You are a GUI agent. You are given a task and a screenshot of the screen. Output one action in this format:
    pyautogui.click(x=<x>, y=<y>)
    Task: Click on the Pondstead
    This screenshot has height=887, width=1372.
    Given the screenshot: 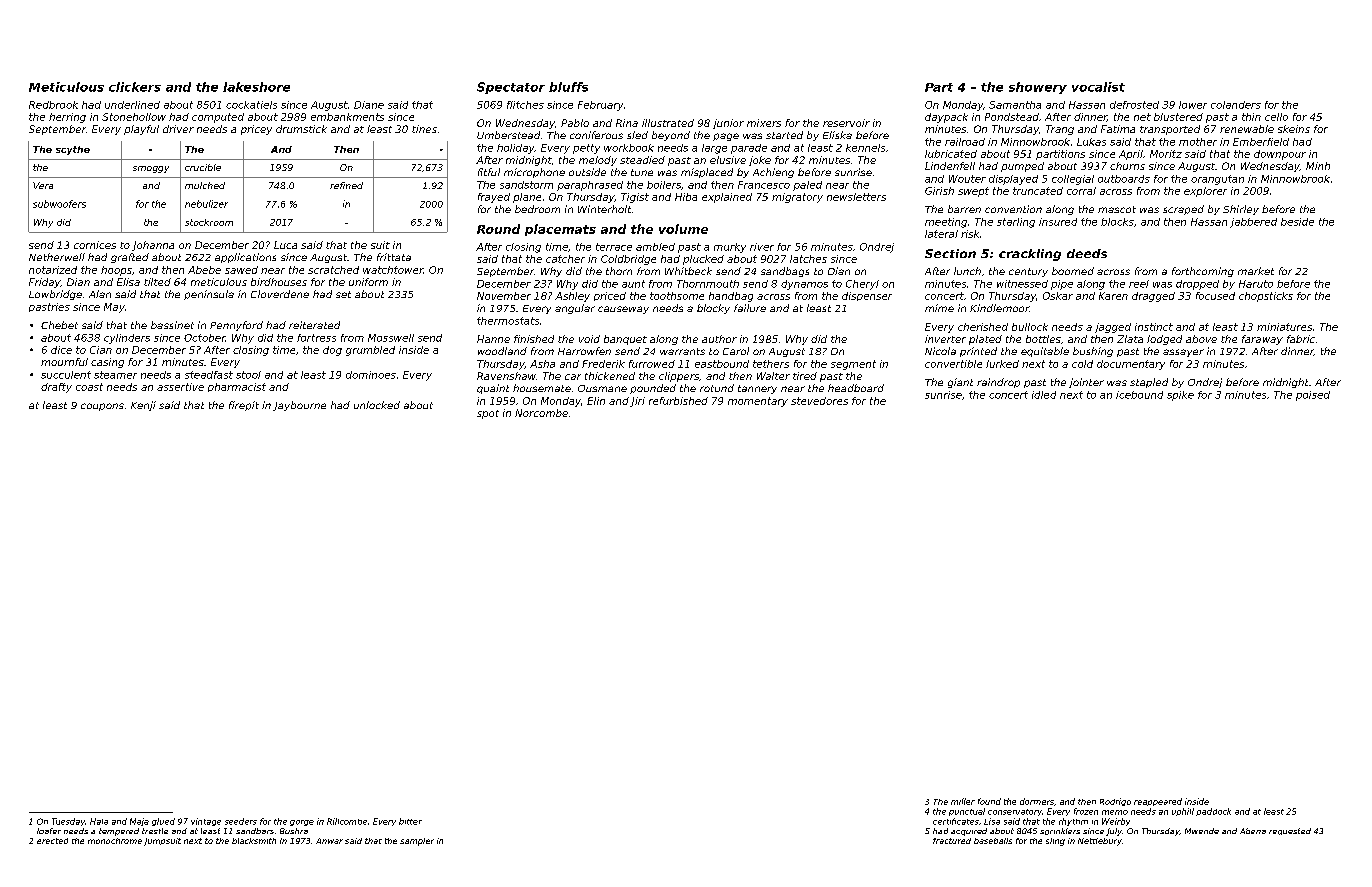 What is the action you would take?
    pyautogui.click(x=1012, y=117)
